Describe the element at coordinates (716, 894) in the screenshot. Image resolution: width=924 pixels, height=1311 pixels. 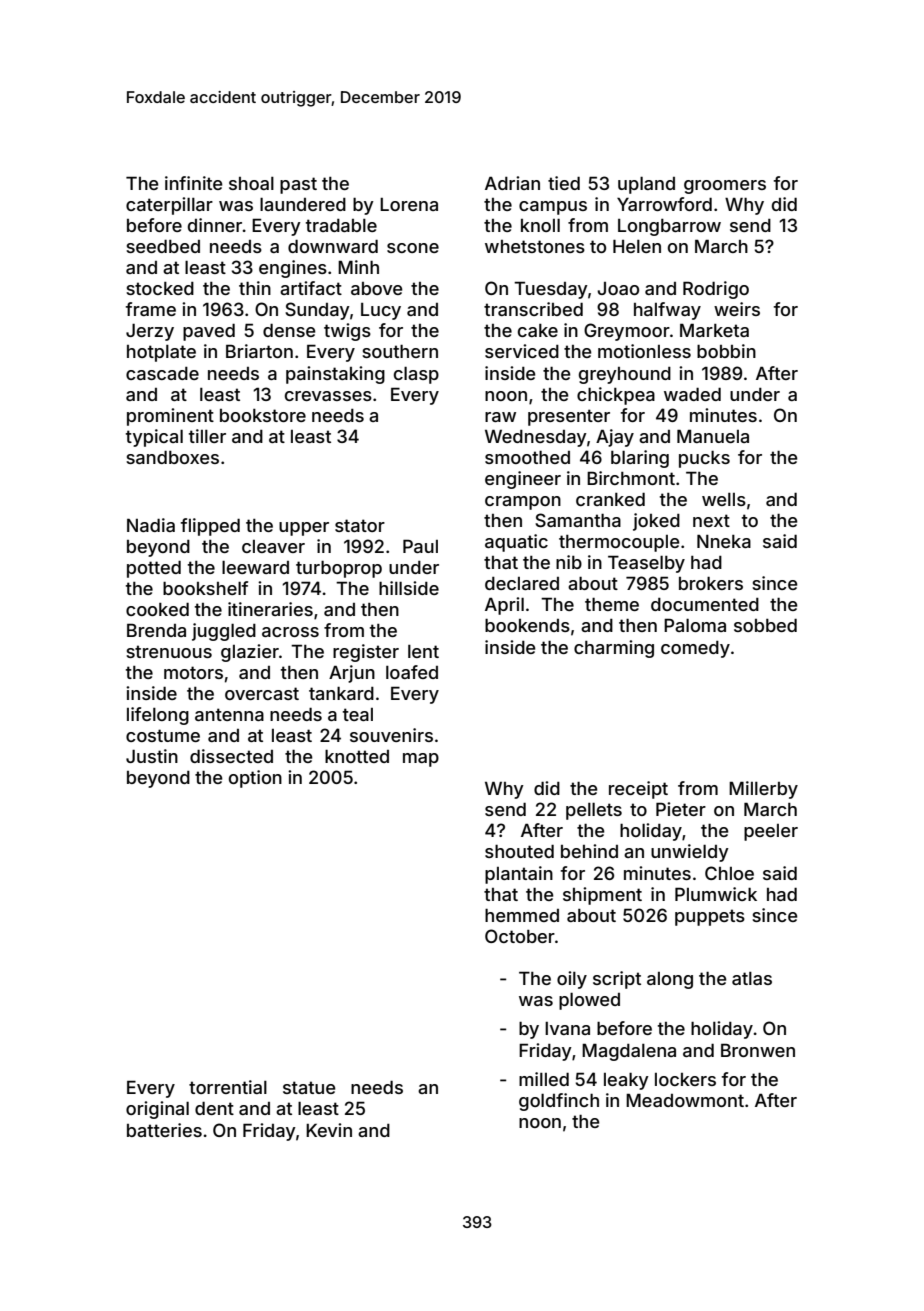
I see `Plumwick` at that location.
